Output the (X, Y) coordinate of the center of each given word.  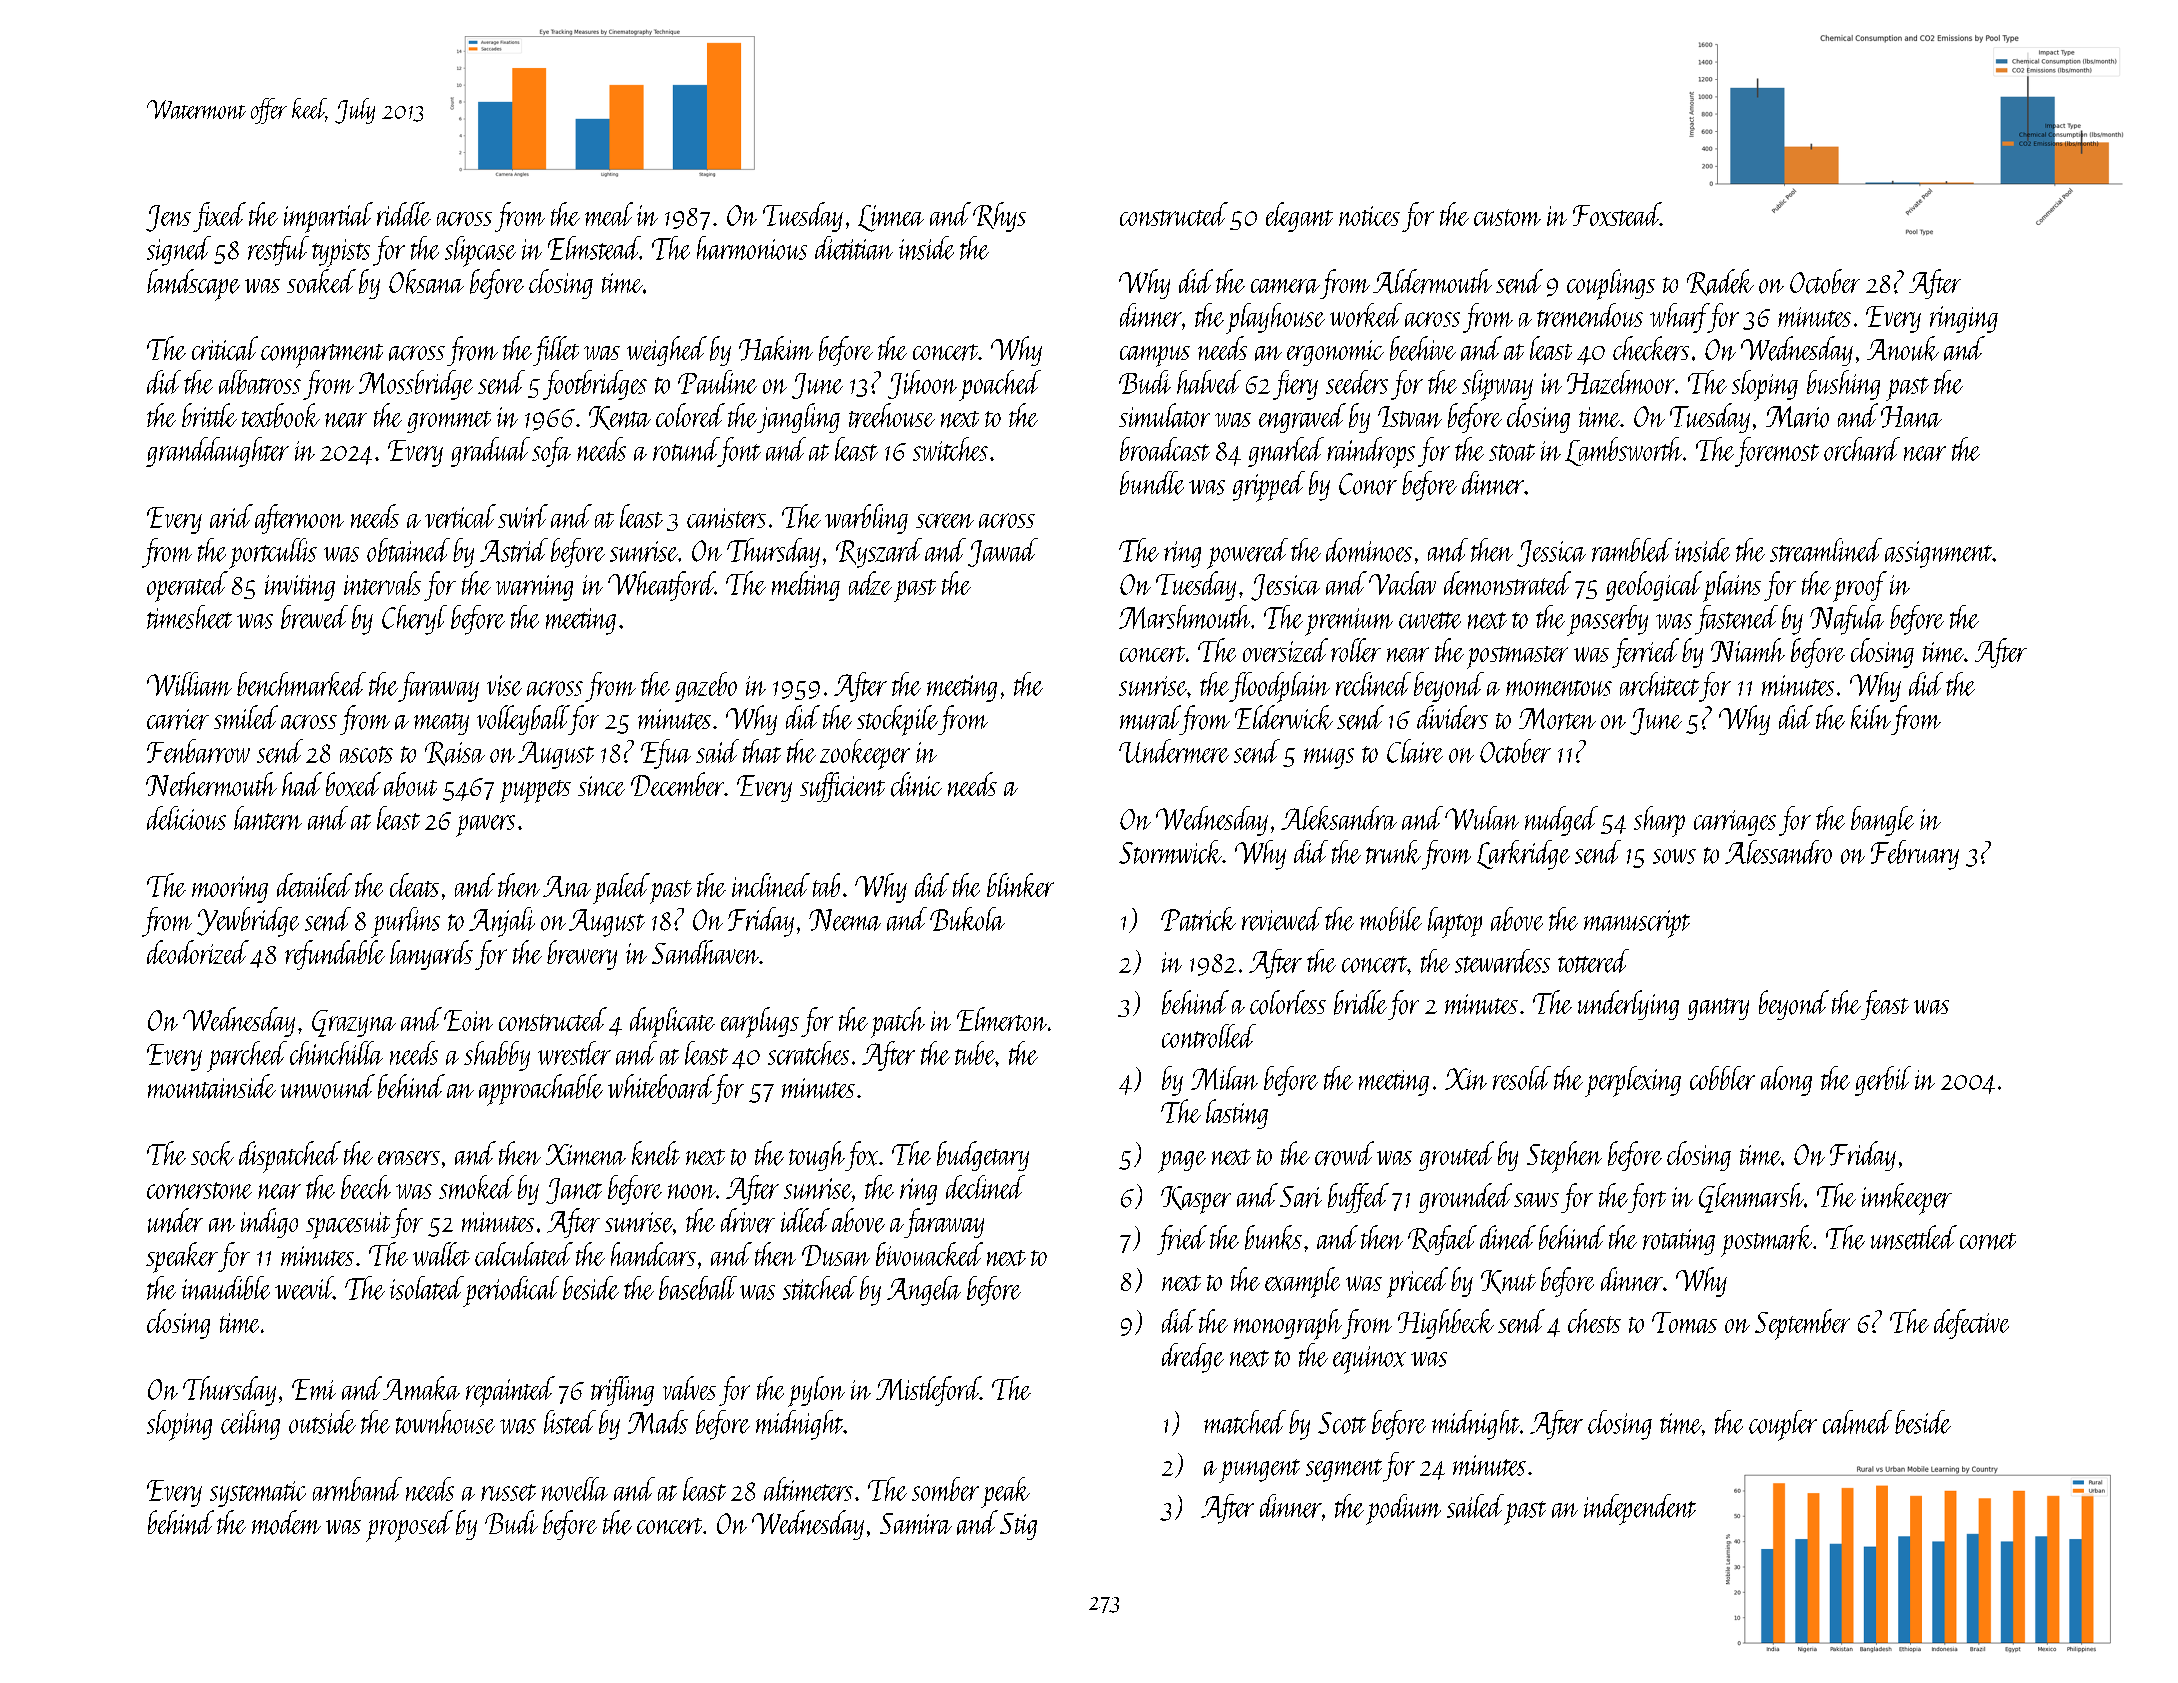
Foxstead (1616, 214)
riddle (404, 214)
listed (570, 1422)
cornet (1988, 1241)
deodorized (198, 952)
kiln (1870, 717)
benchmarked (301, 684)
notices (1369, 216)
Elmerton (1002, 1019)
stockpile (897, 720)
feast (1885, 1005)
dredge (1193, 1358)
